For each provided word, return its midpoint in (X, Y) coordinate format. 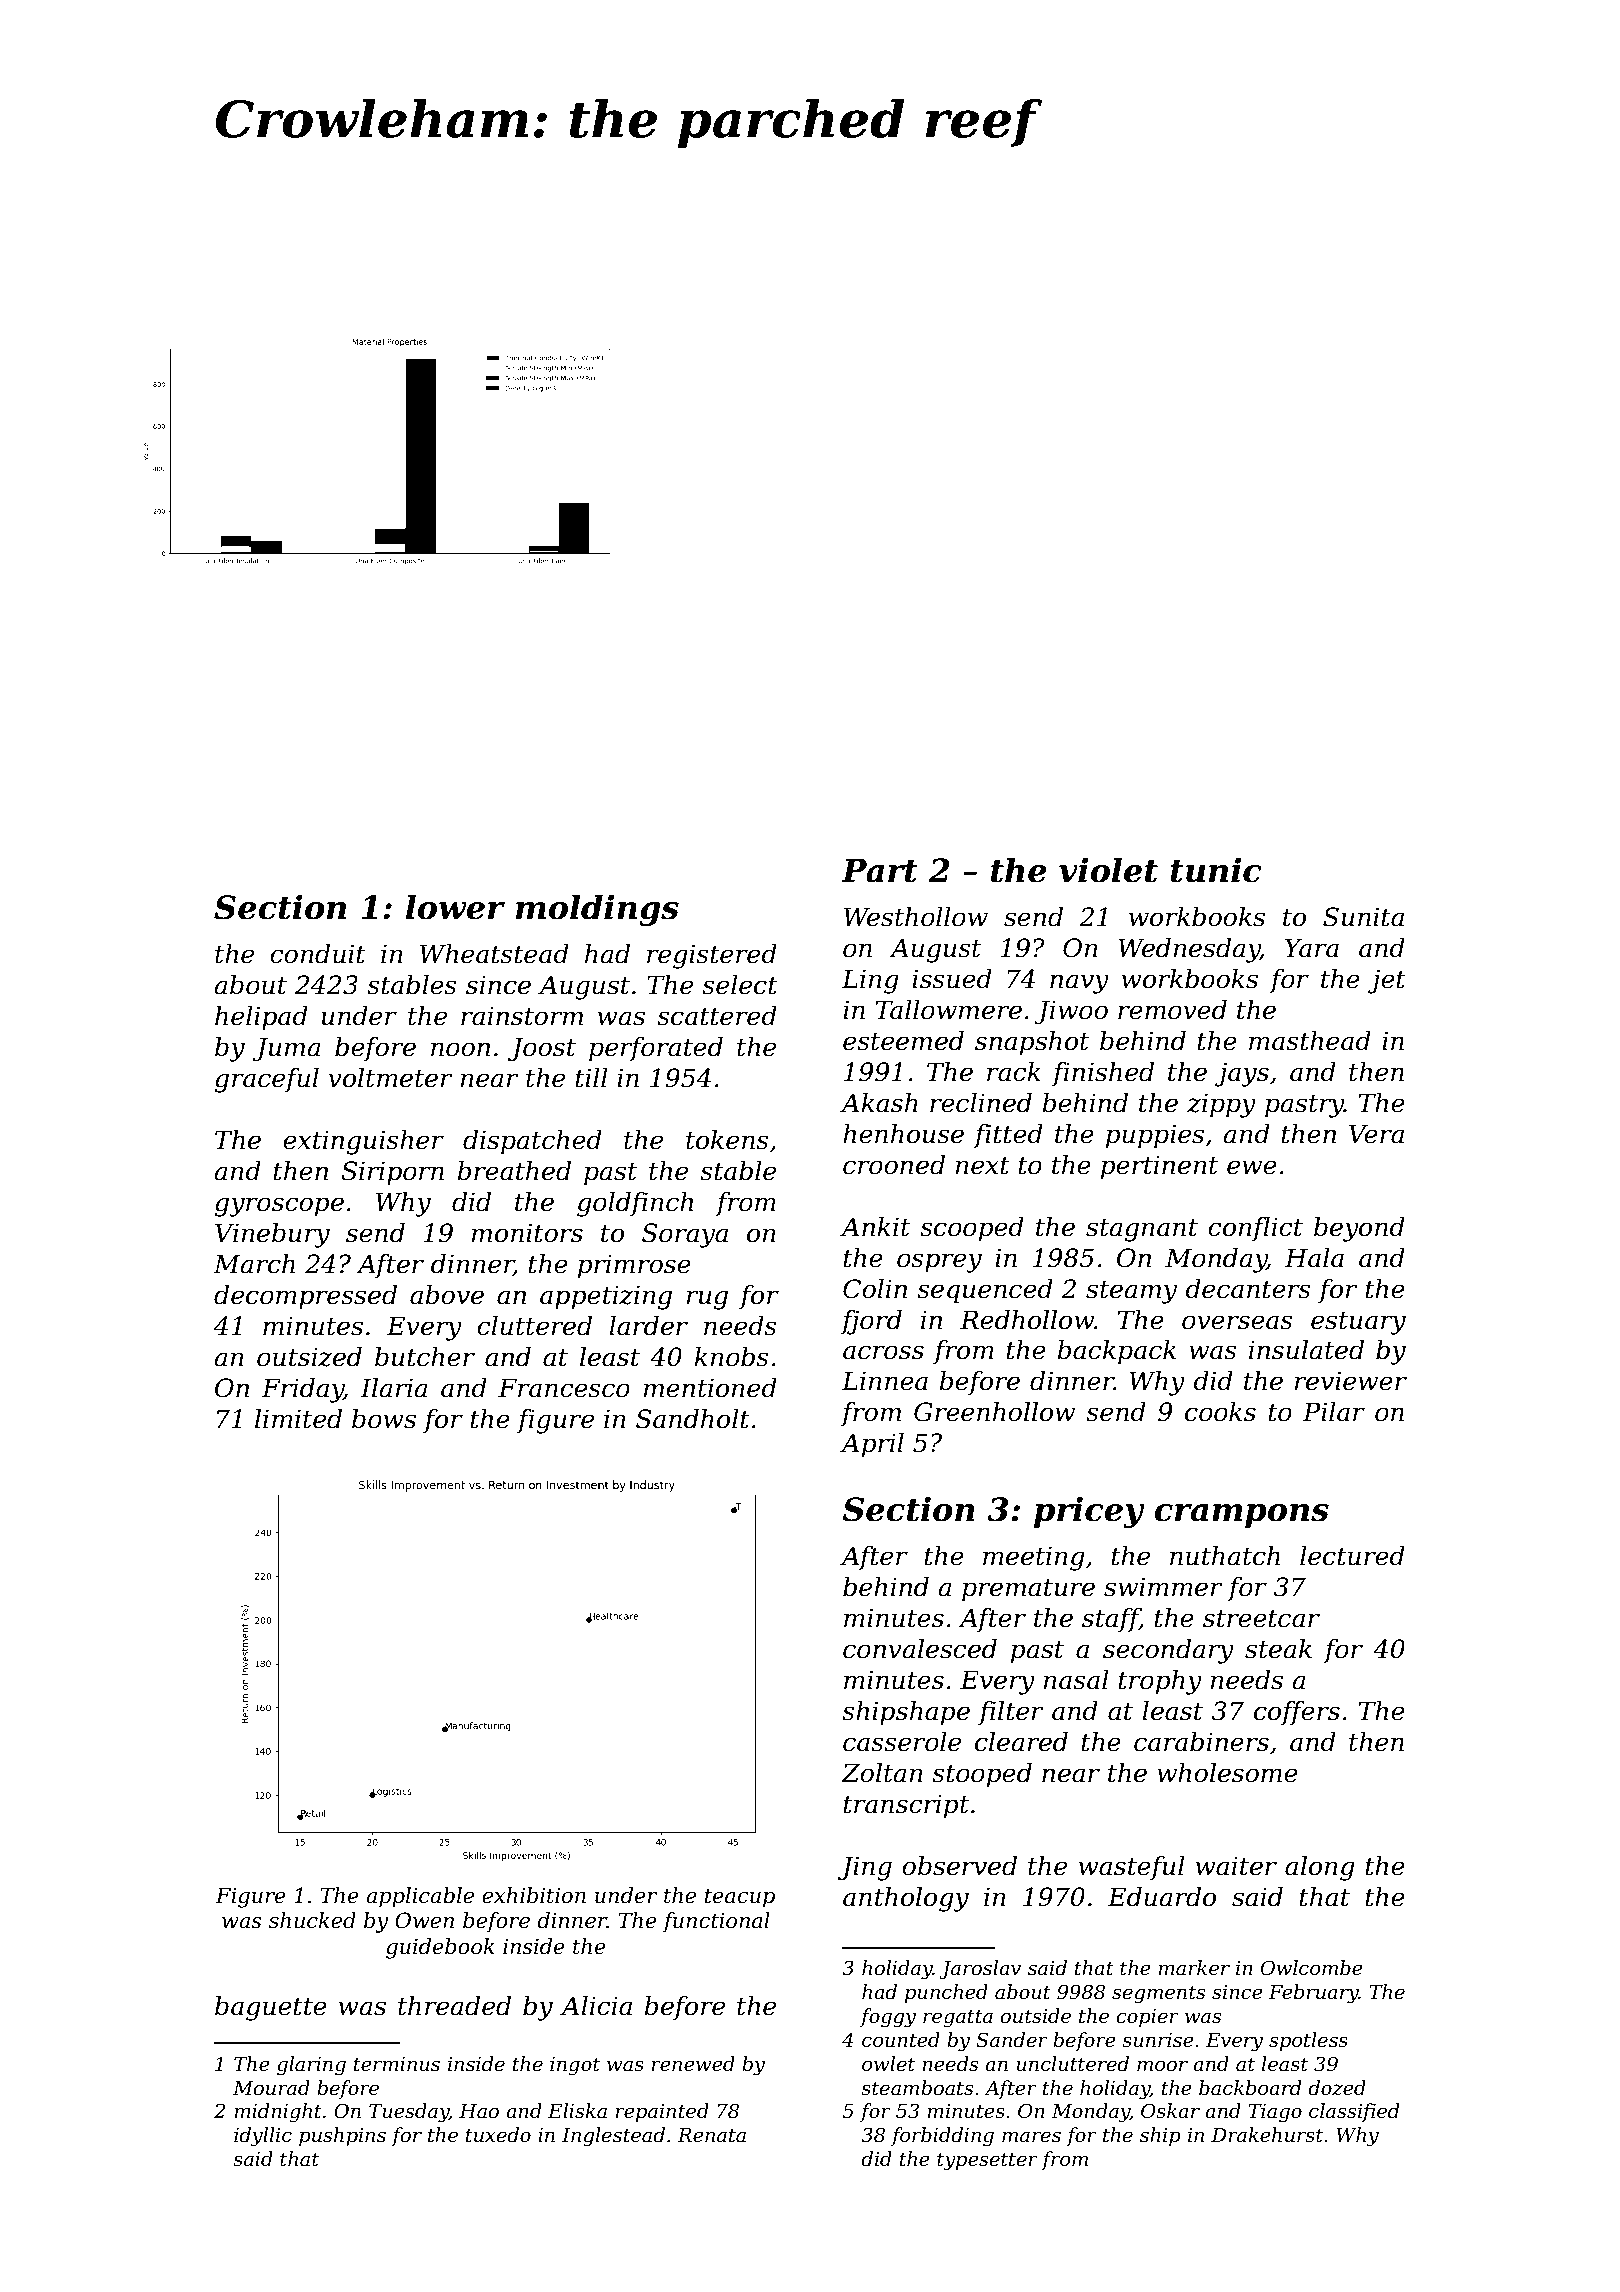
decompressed (305, 1297)
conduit (318, 954)
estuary (1358, 1323)
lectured (1352, 1556)
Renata (711, 2135)
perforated (656, 1049)
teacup (740, 1898)
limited (298, 1419)
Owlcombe (1312, 1968)
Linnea (885, 1381)
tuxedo (498, 2135)
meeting (1034, 1558)
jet (1387, 981)
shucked (312, 1920)
